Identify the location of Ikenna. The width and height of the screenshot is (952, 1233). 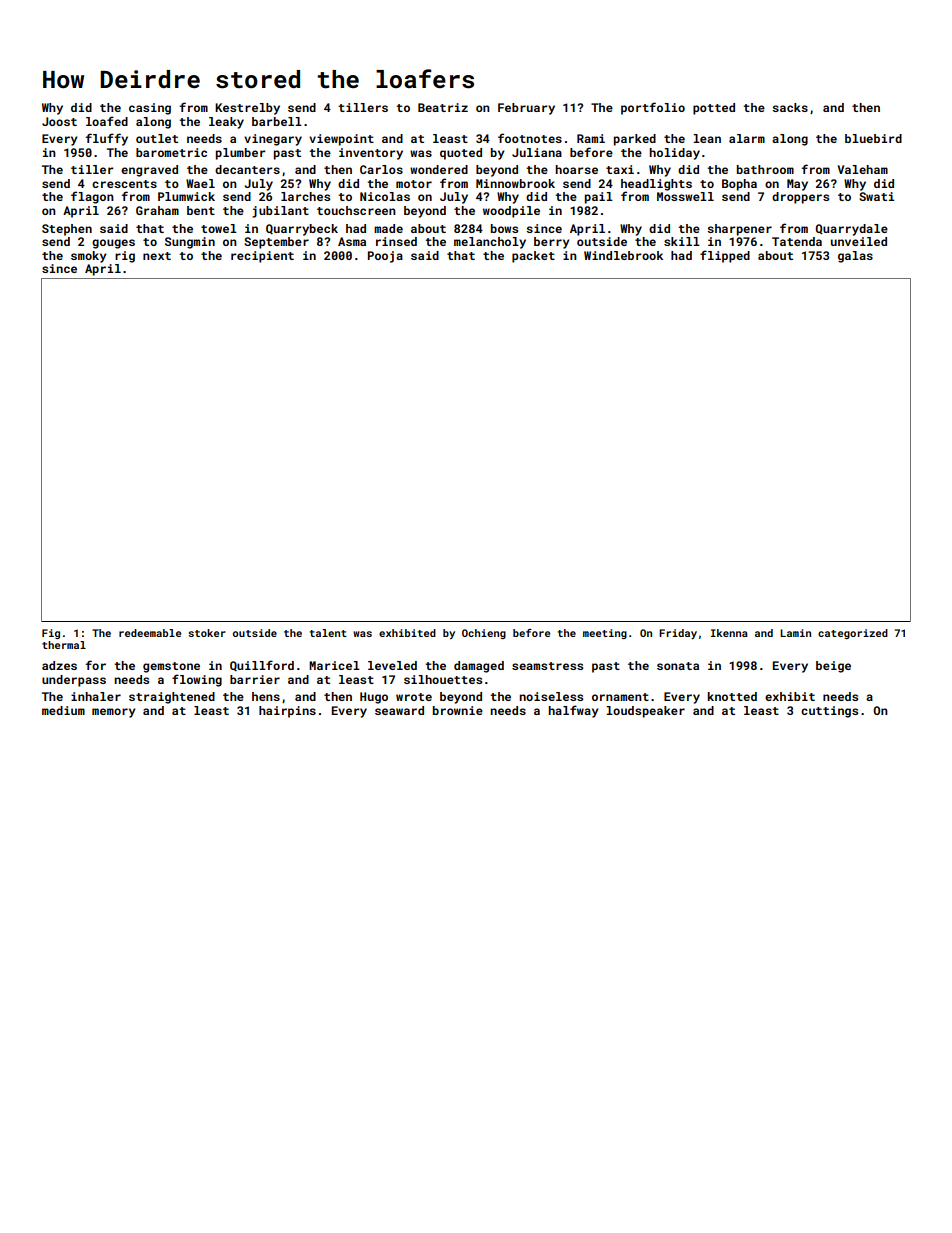
(729, 633).
